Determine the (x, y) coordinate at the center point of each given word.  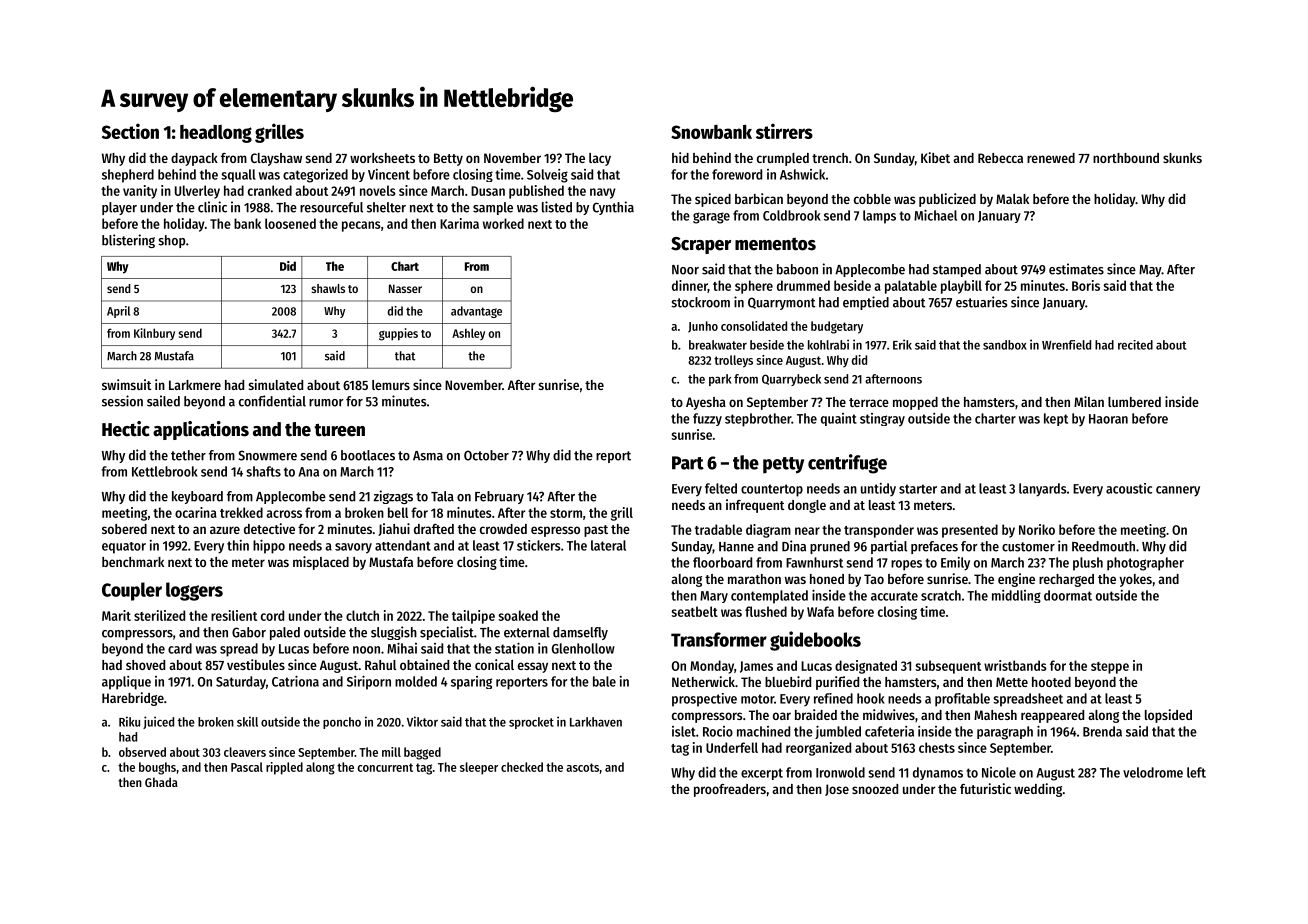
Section (130, 131)
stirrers (784, 131)
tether (188, 455)
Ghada (161, 782)
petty (783, 465)
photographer (1145, 564)
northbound (1126, 158)
